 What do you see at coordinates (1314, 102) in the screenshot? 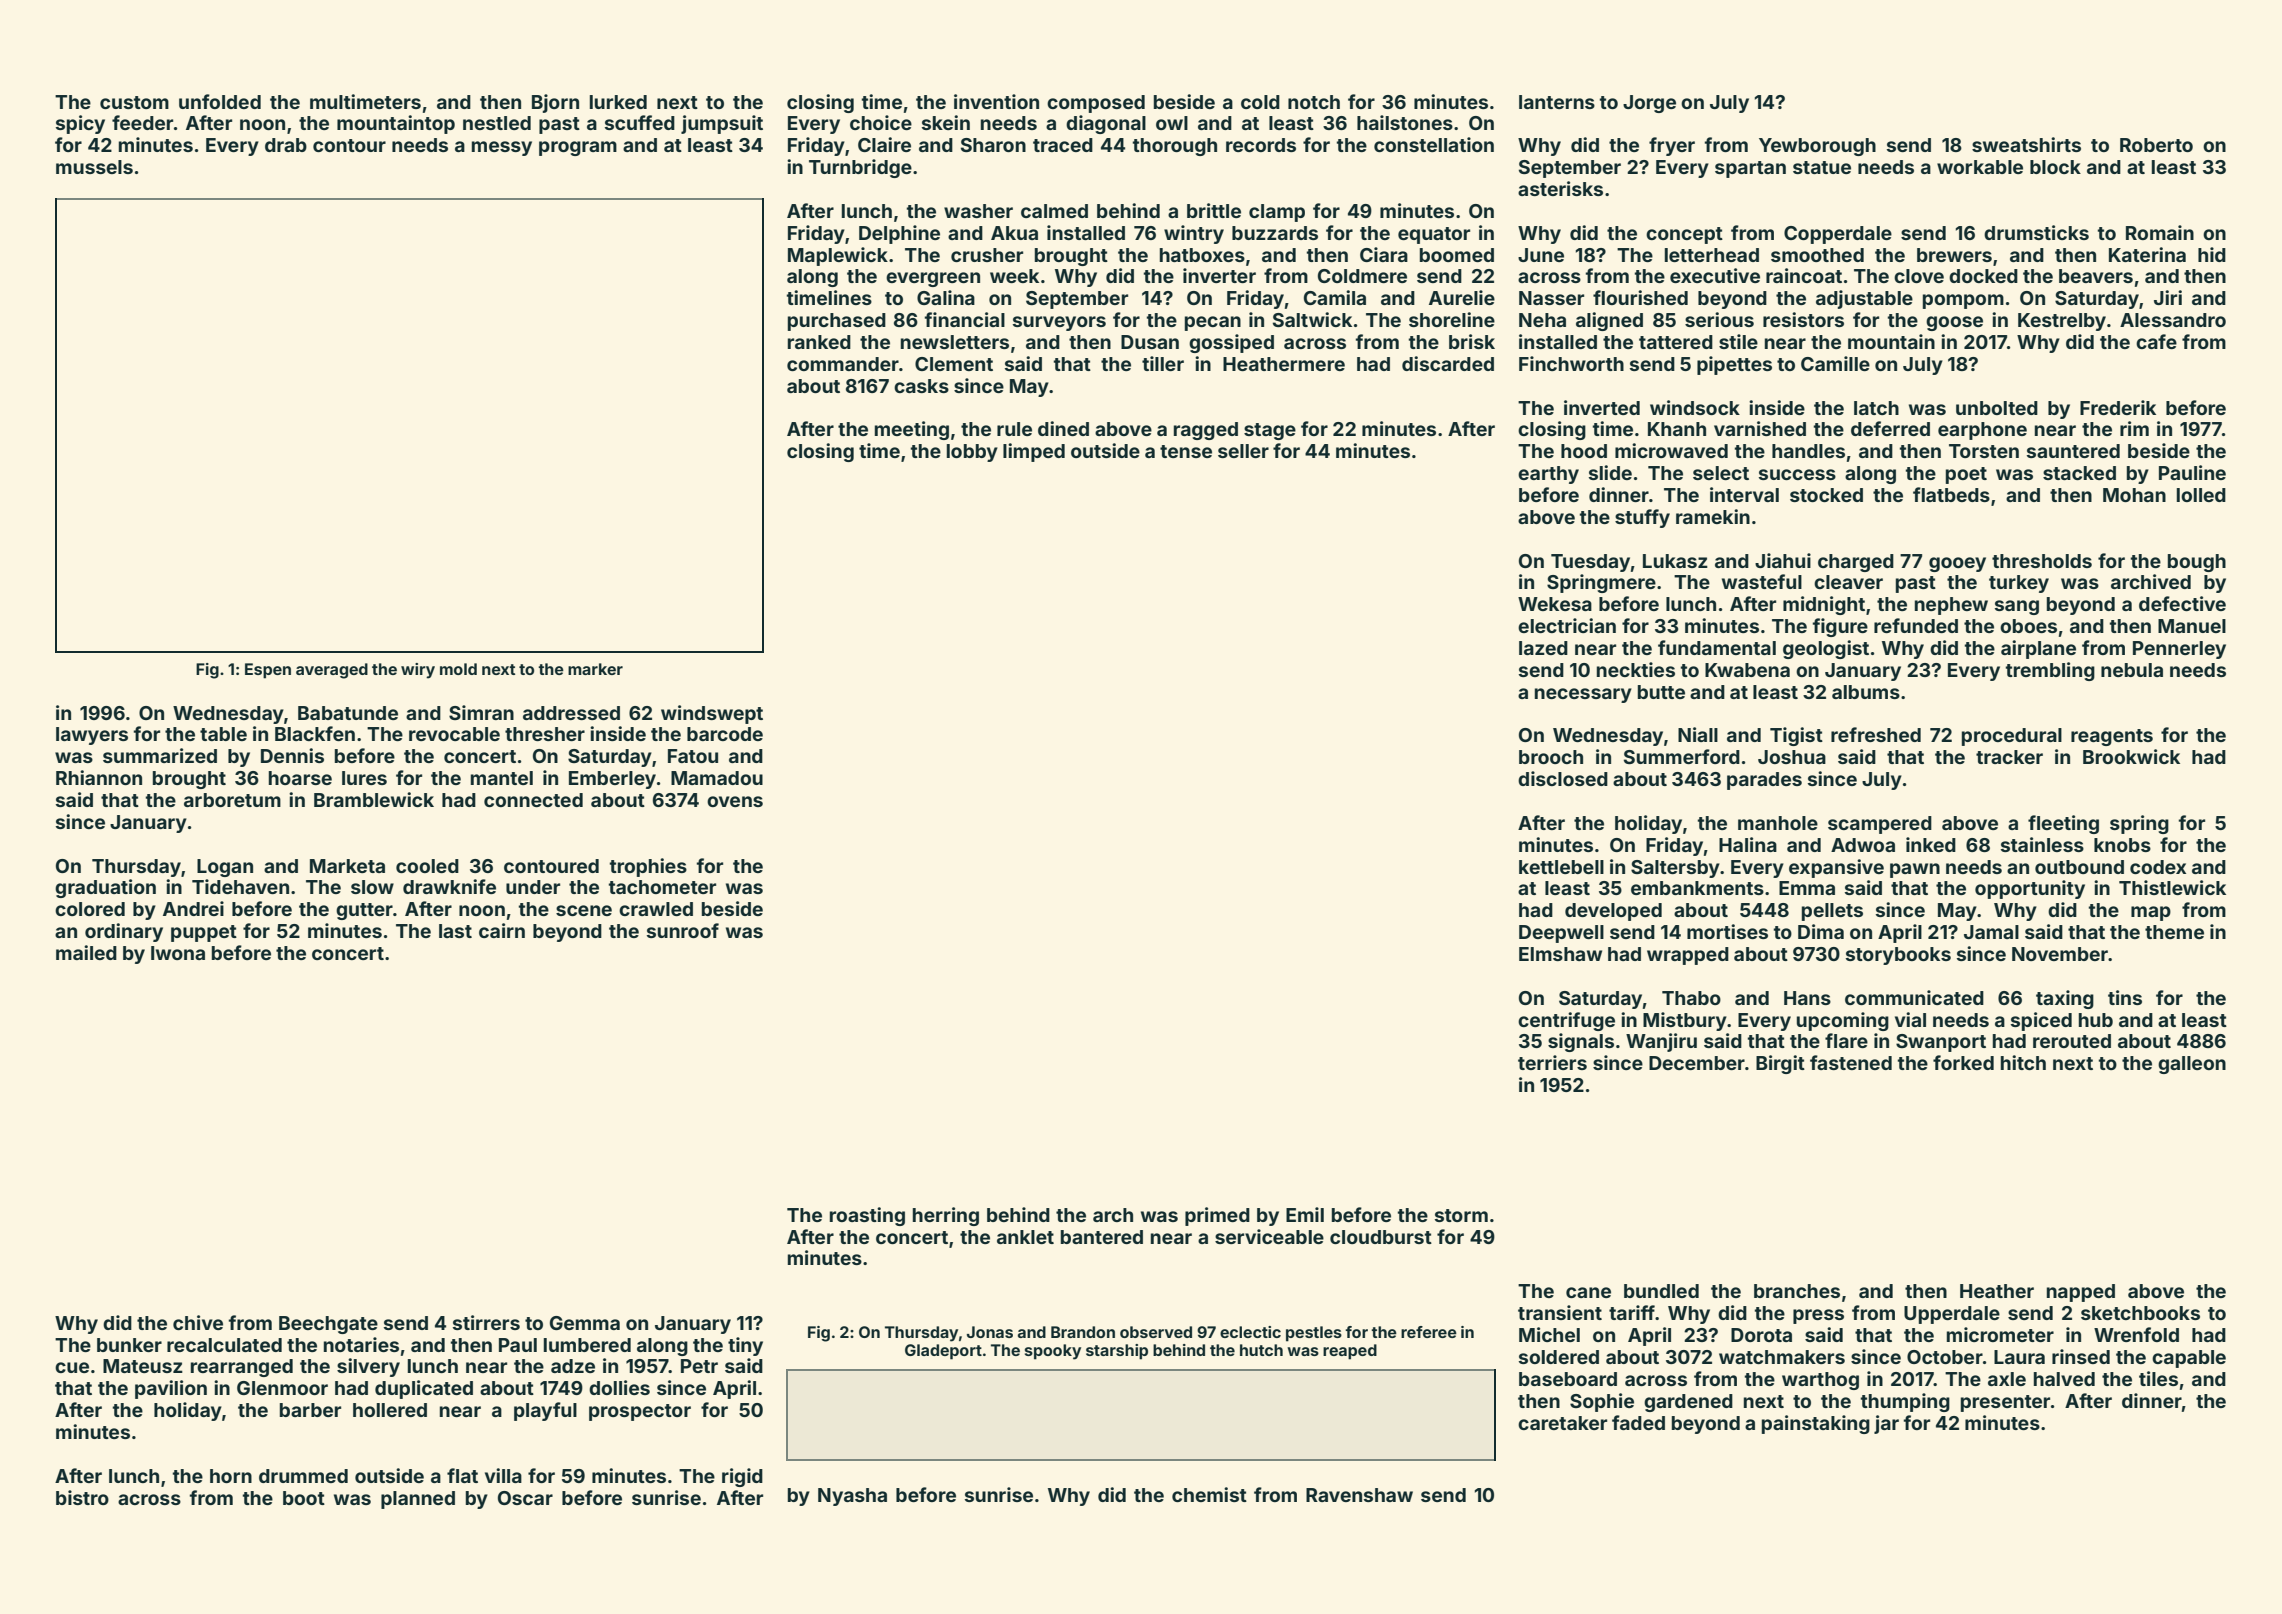
I see `notch` at bounding box center [1314, 102].
